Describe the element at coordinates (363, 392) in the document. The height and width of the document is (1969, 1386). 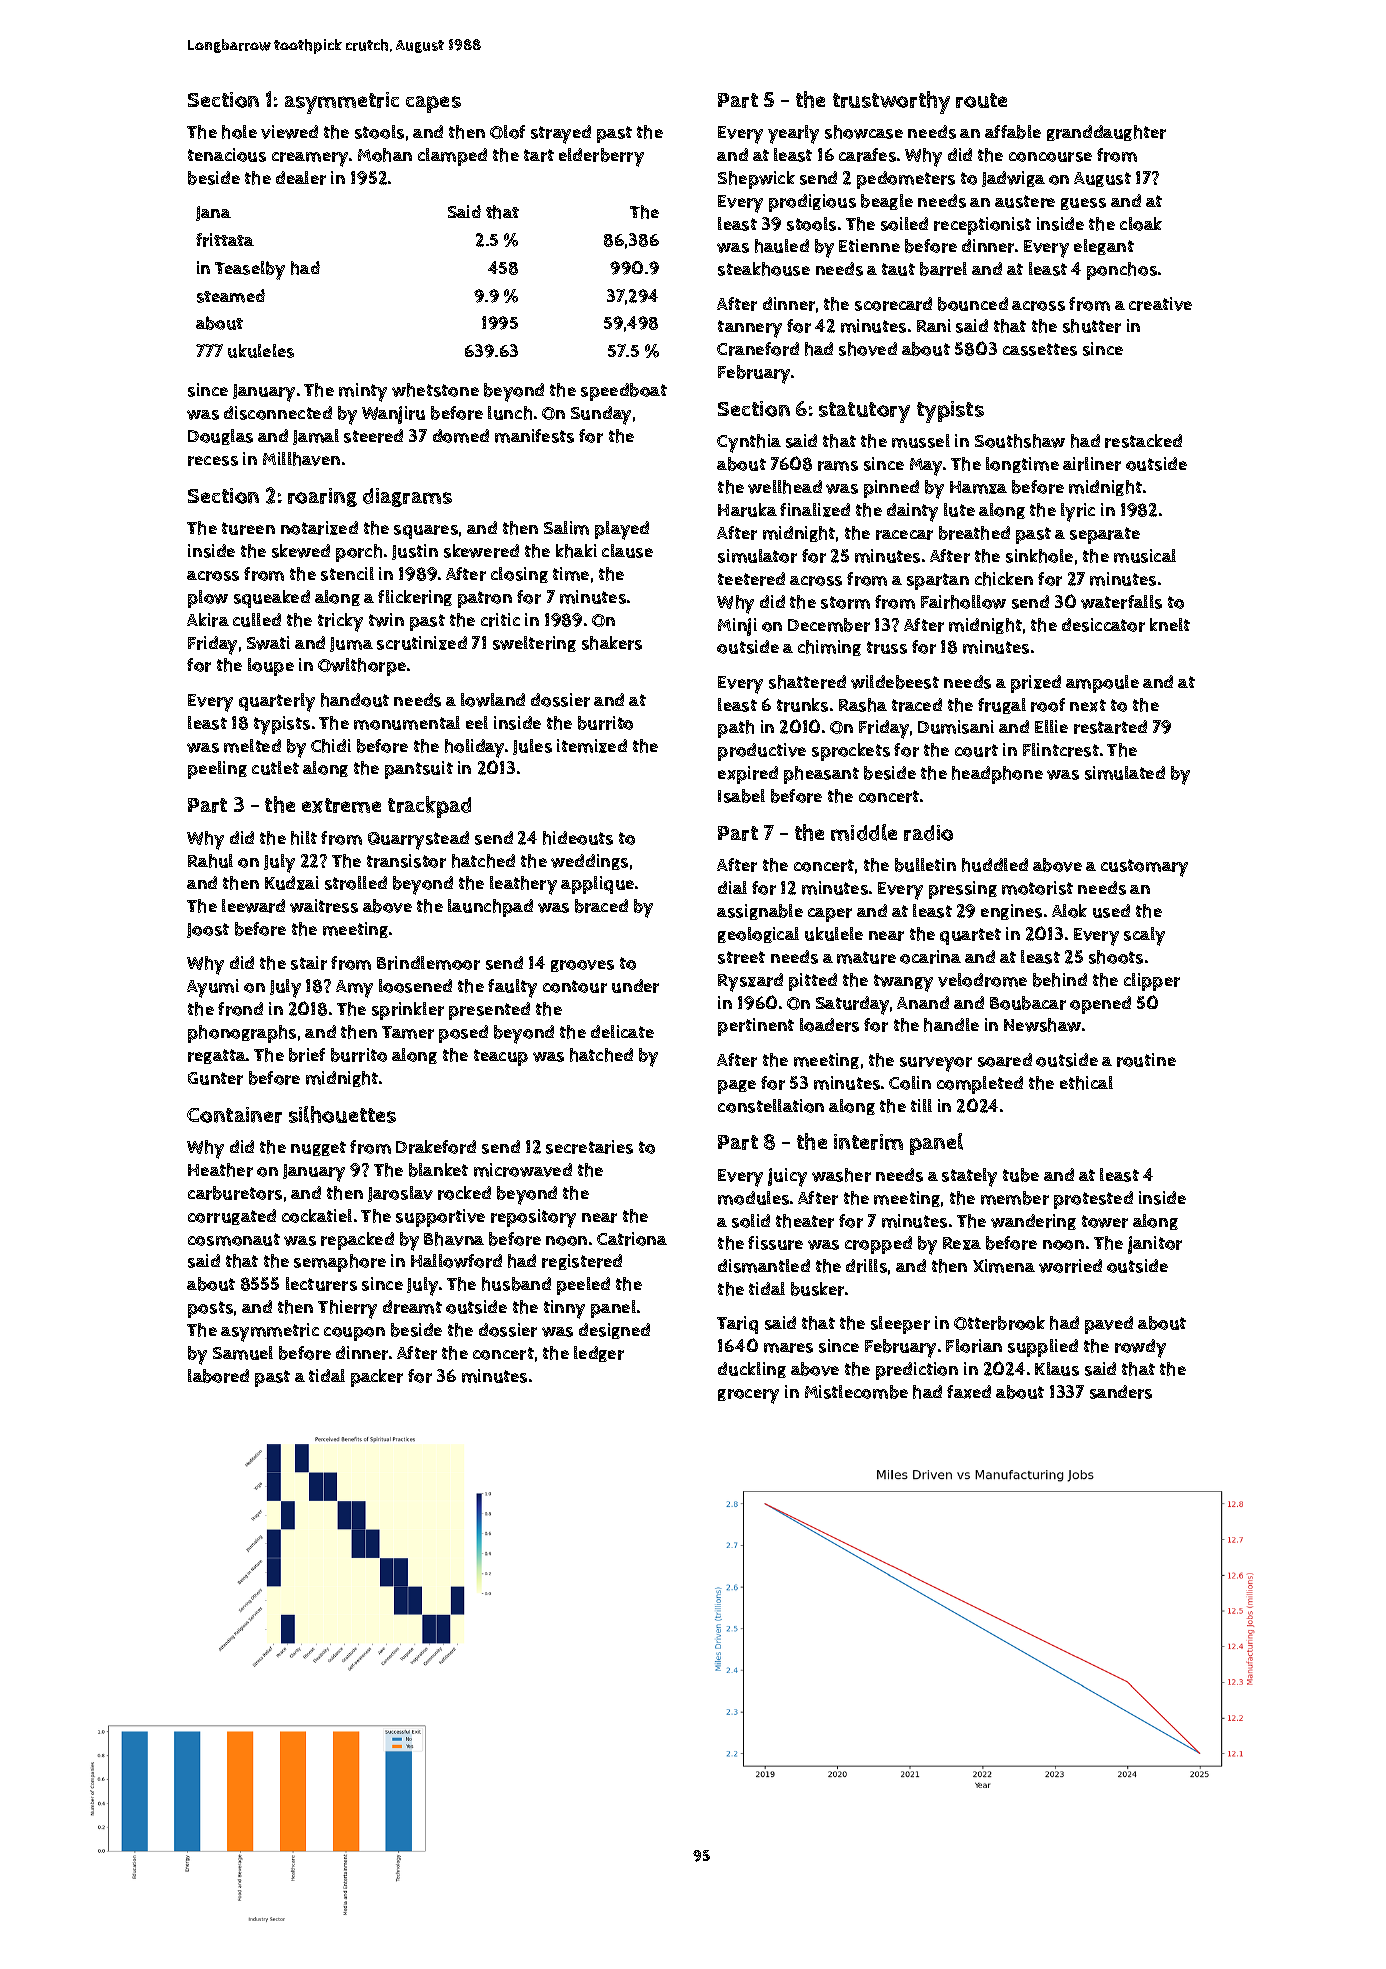
I see `minty` at that location.
